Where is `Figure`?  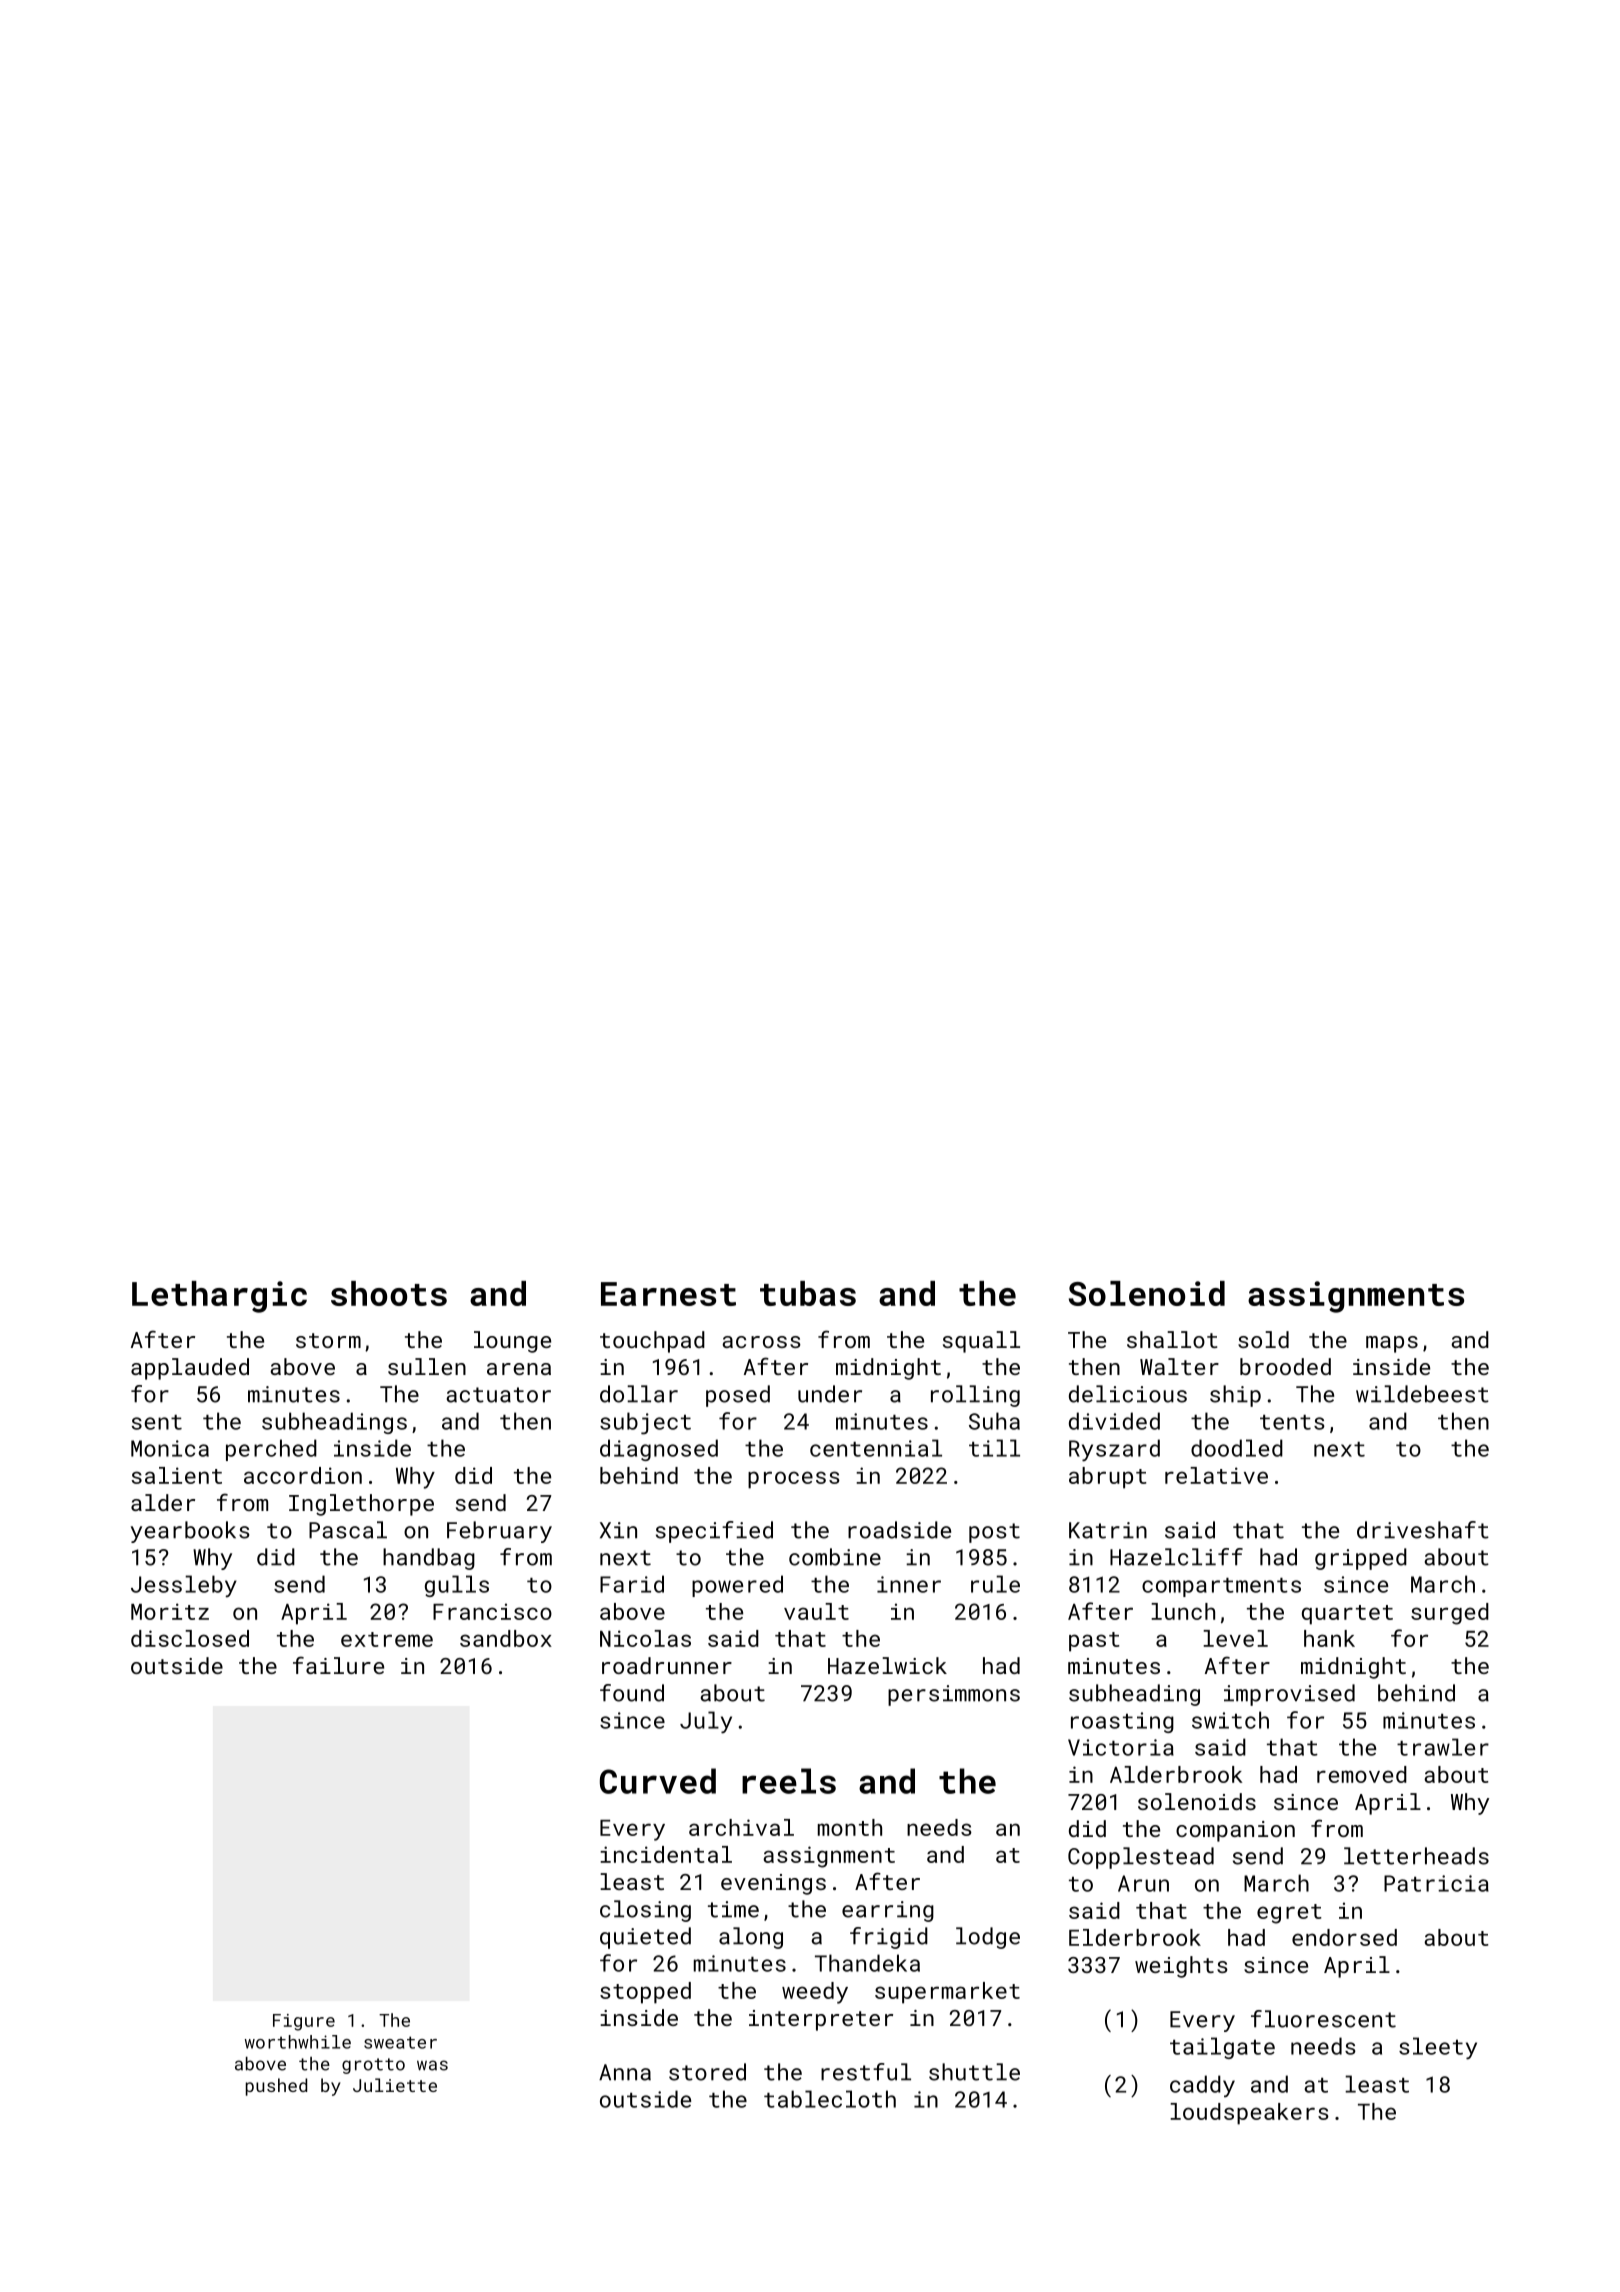
Figure is located at coordinates (304, 2022).
